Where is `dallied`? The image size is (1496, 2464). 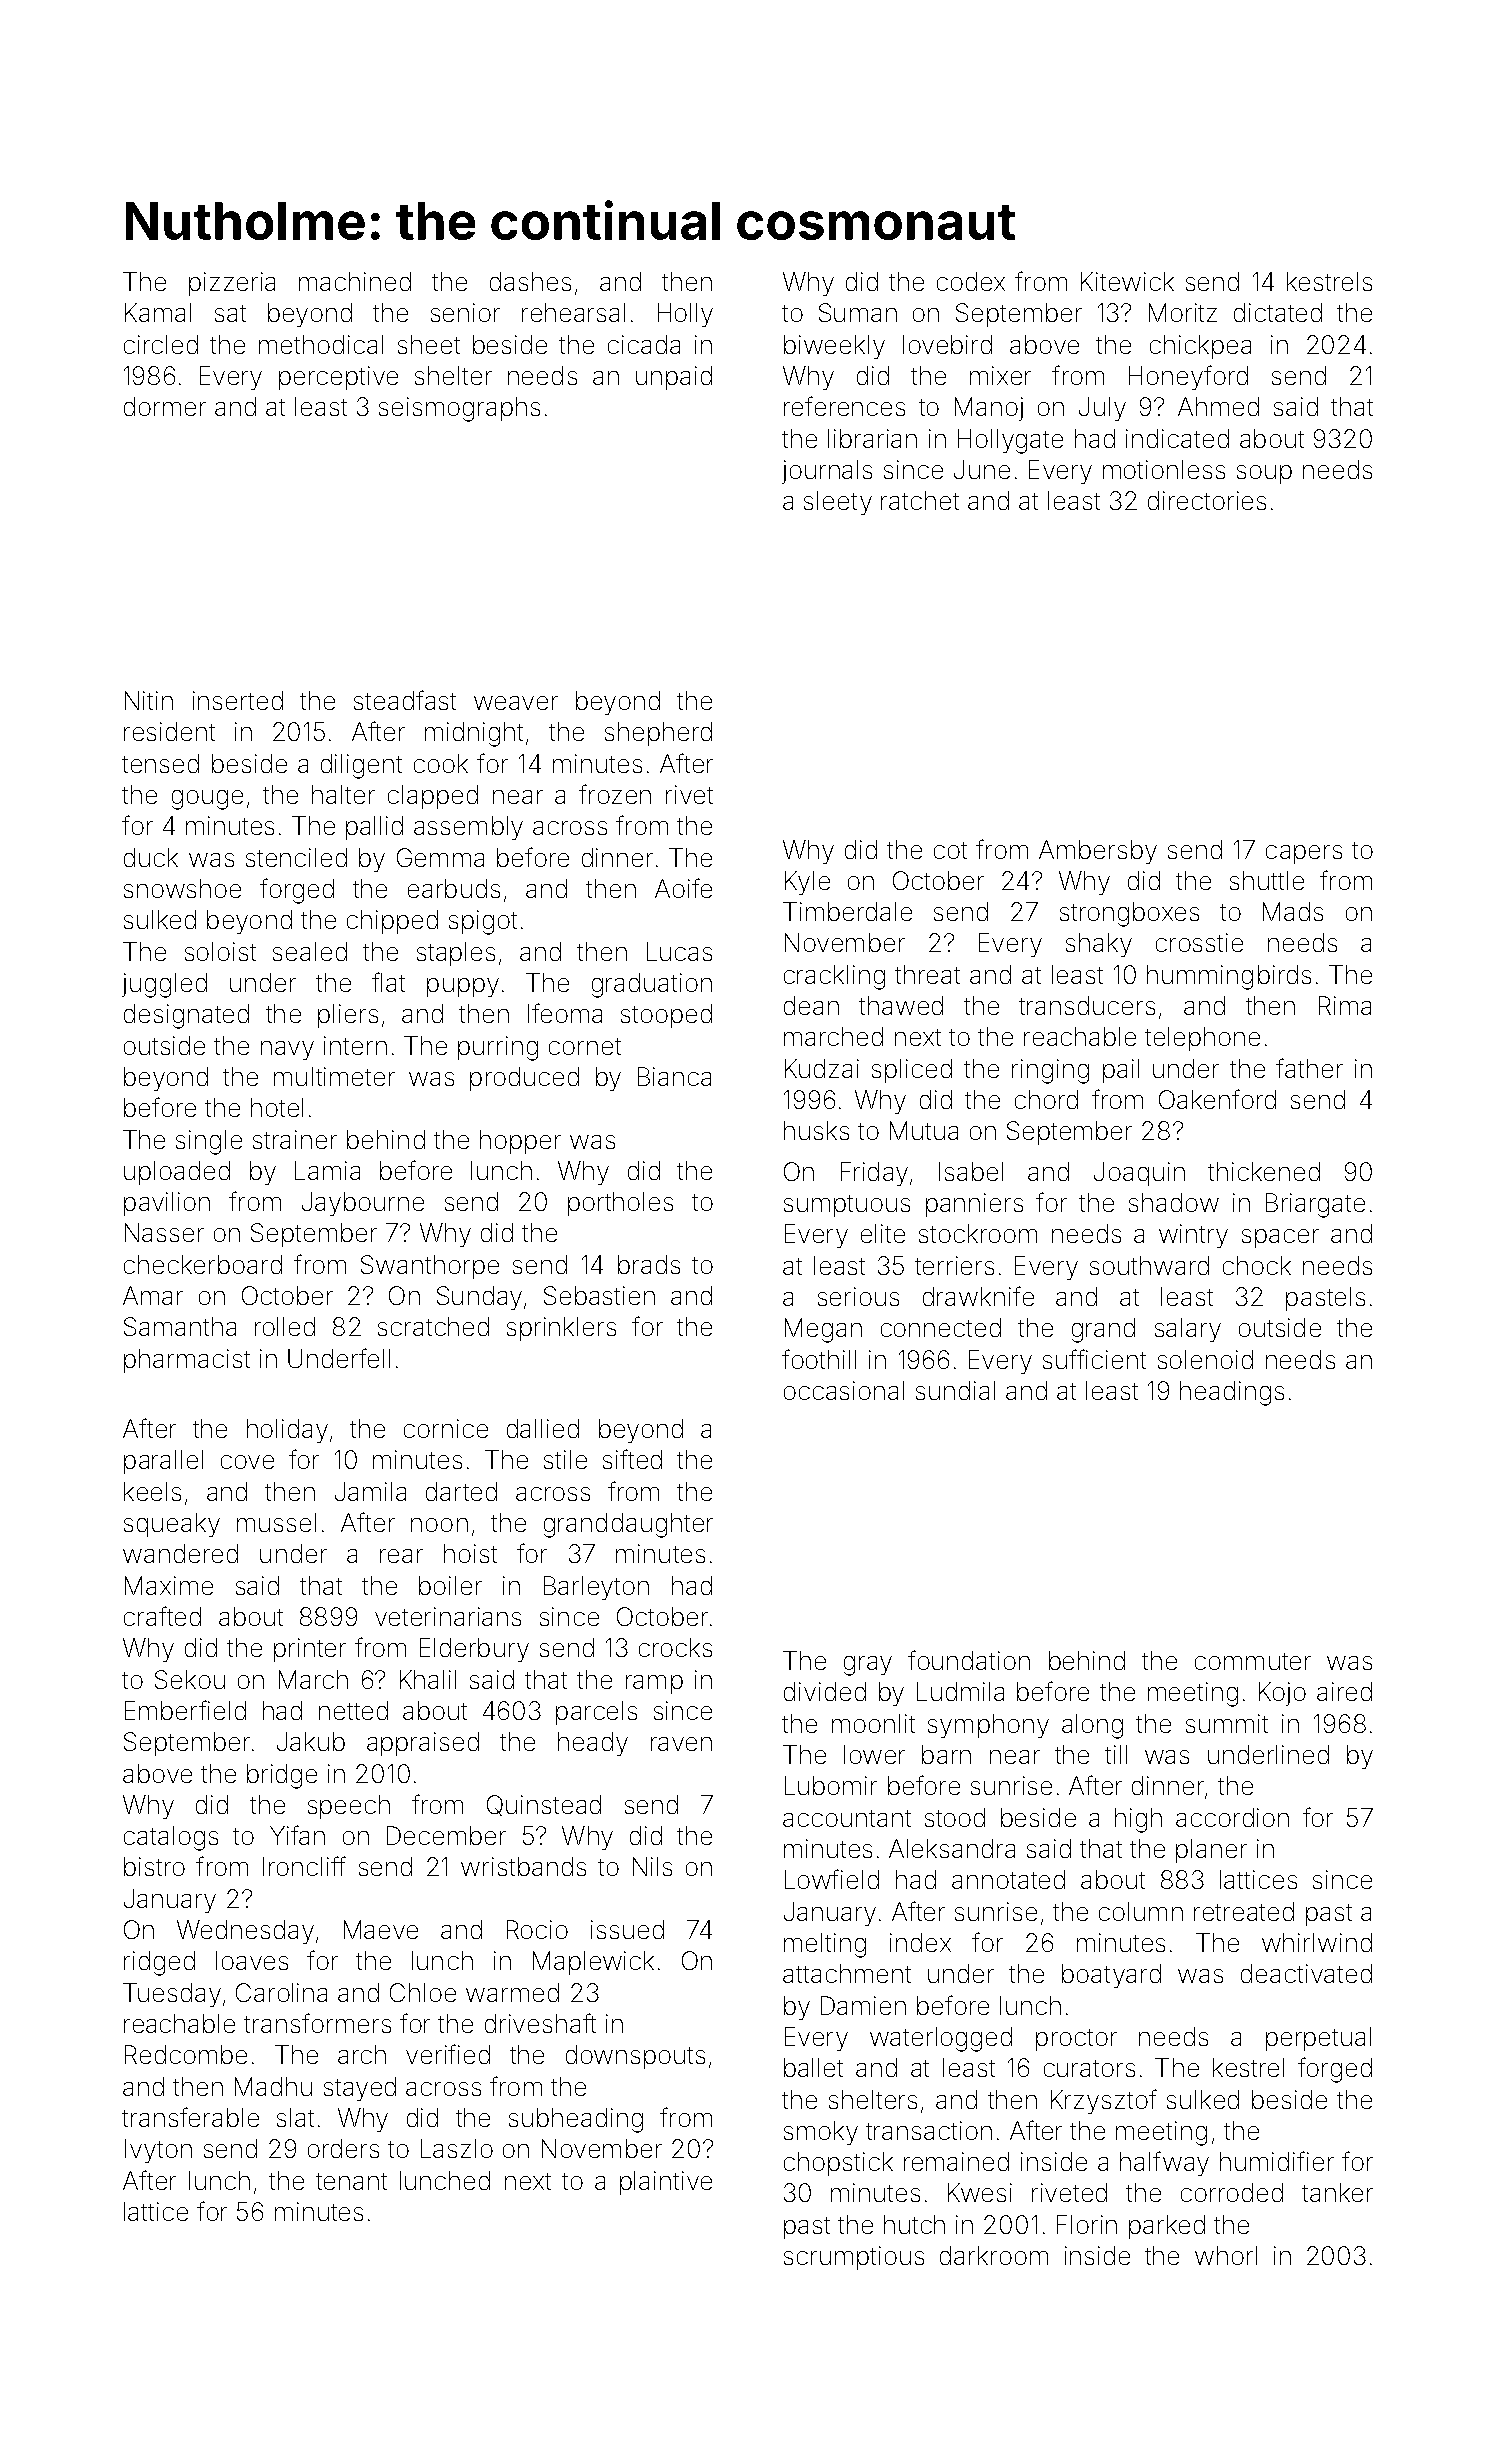
dallied is located at coordinates (543, 1428).
